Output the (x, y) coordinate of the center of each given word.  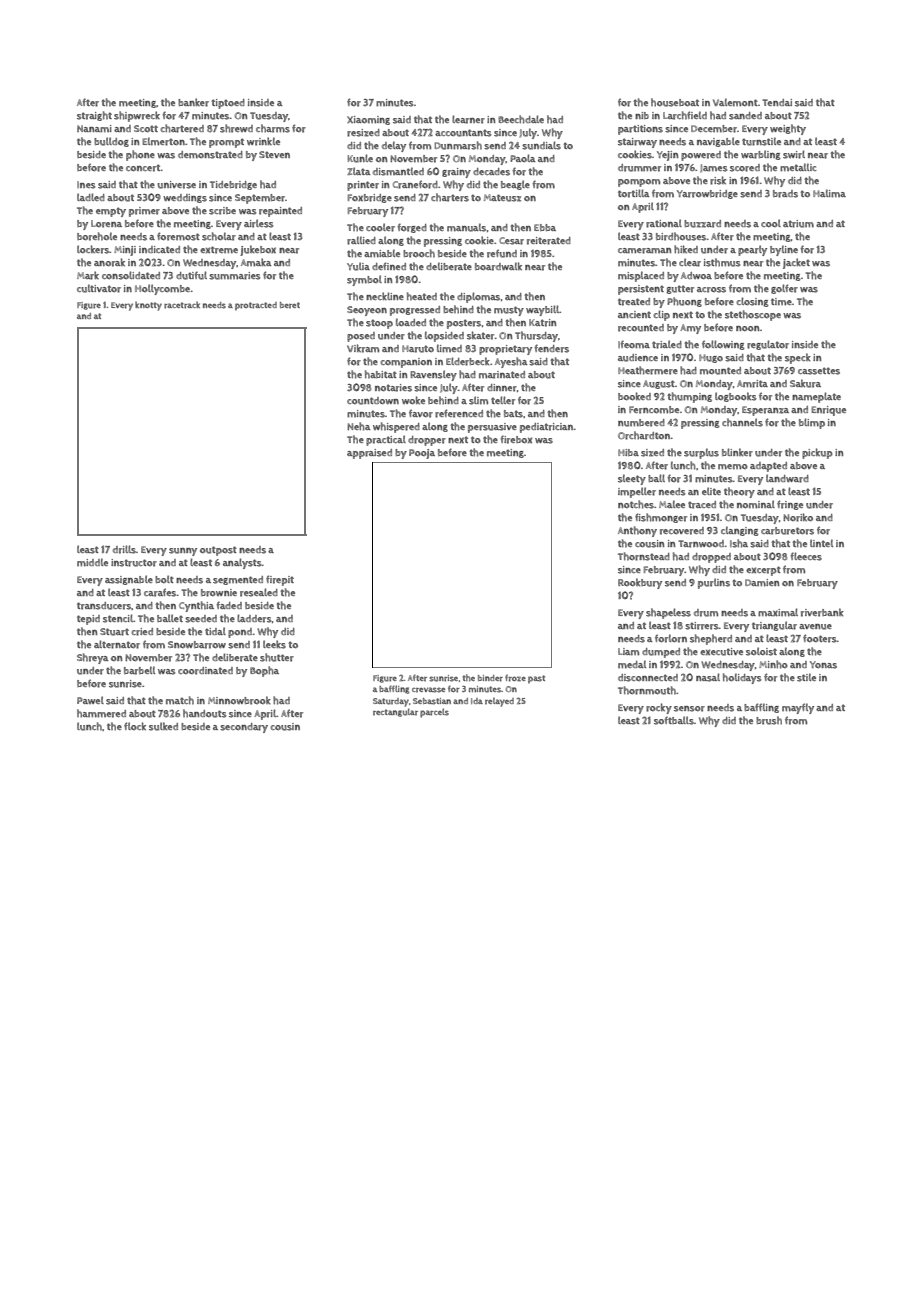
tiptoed (228, 104)
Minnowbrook (239, 700)
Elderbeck (468, 361)
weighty (788, 129)
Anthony (637, 531)
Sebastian (432, 701)
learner (468, 119)
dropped (711, 558)
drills (124, 549)
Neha (359, 426)
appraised (369, 454)
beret (290, 305)
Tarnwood (701, 544)
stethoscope (753, 315)
